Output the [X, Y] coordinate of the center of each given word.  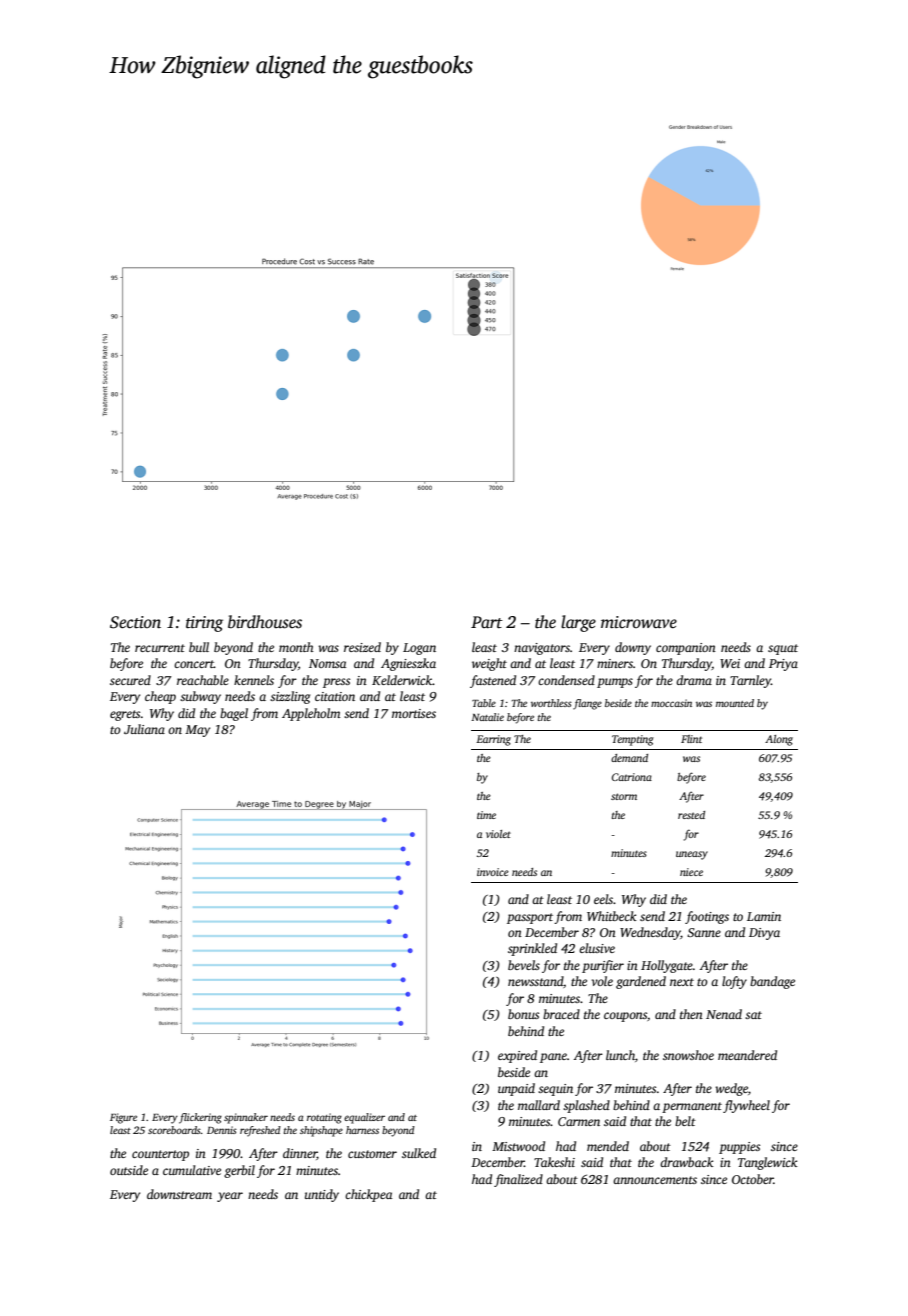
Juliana [144, 729]
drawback [687, 1162]
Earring [493, 740]
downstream [179, 1194]
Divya [764, 934]
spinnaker [246, 1118]
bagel [234, 714]
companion [686, 649]
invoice [493, 872]
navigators [542, 649]
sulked [419, 1153]
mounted [735, 703]
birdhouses [265, 622]
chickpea [368, 1195]
